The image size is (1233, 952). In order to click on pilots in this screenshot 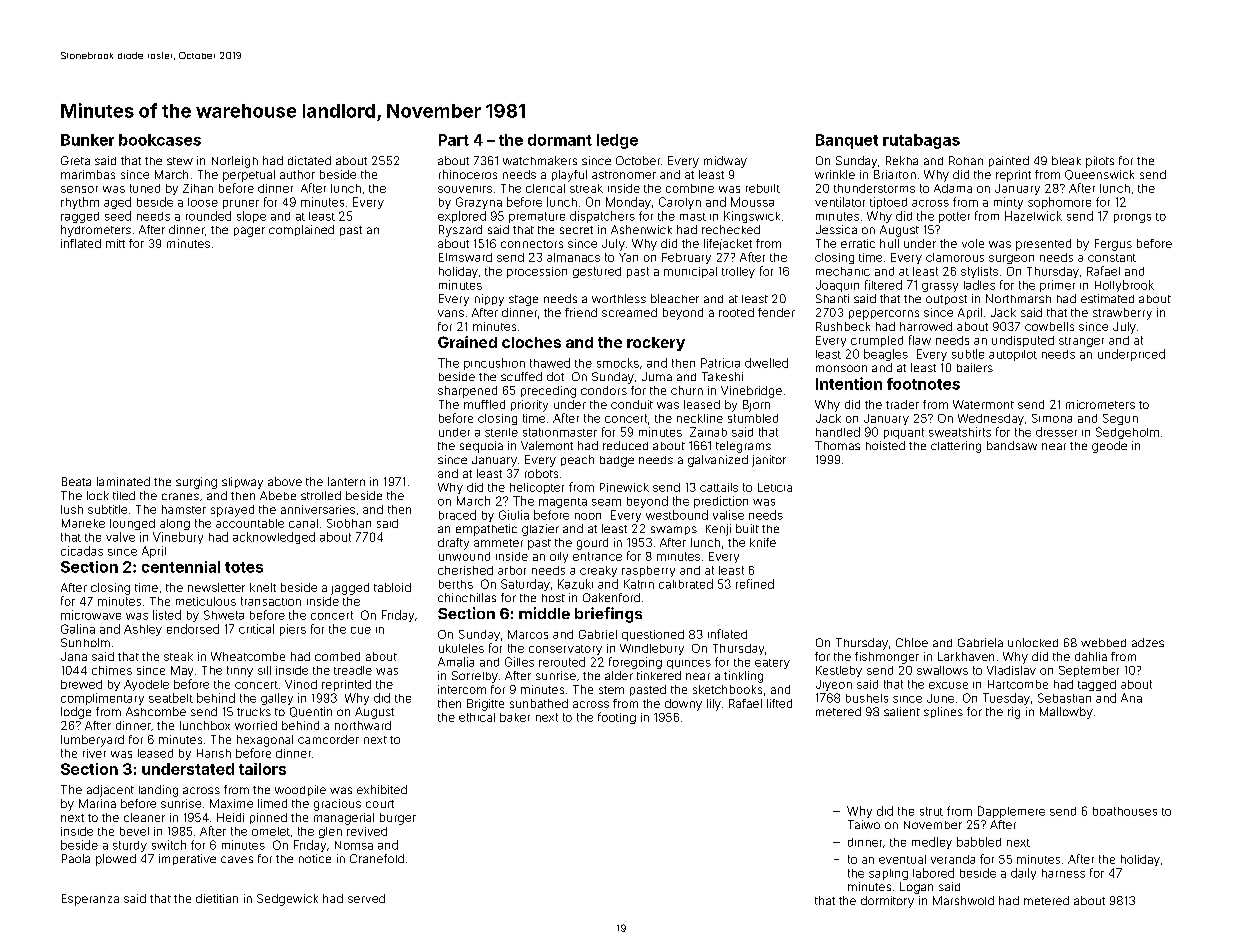, I will do `click(1100, 162)`.
